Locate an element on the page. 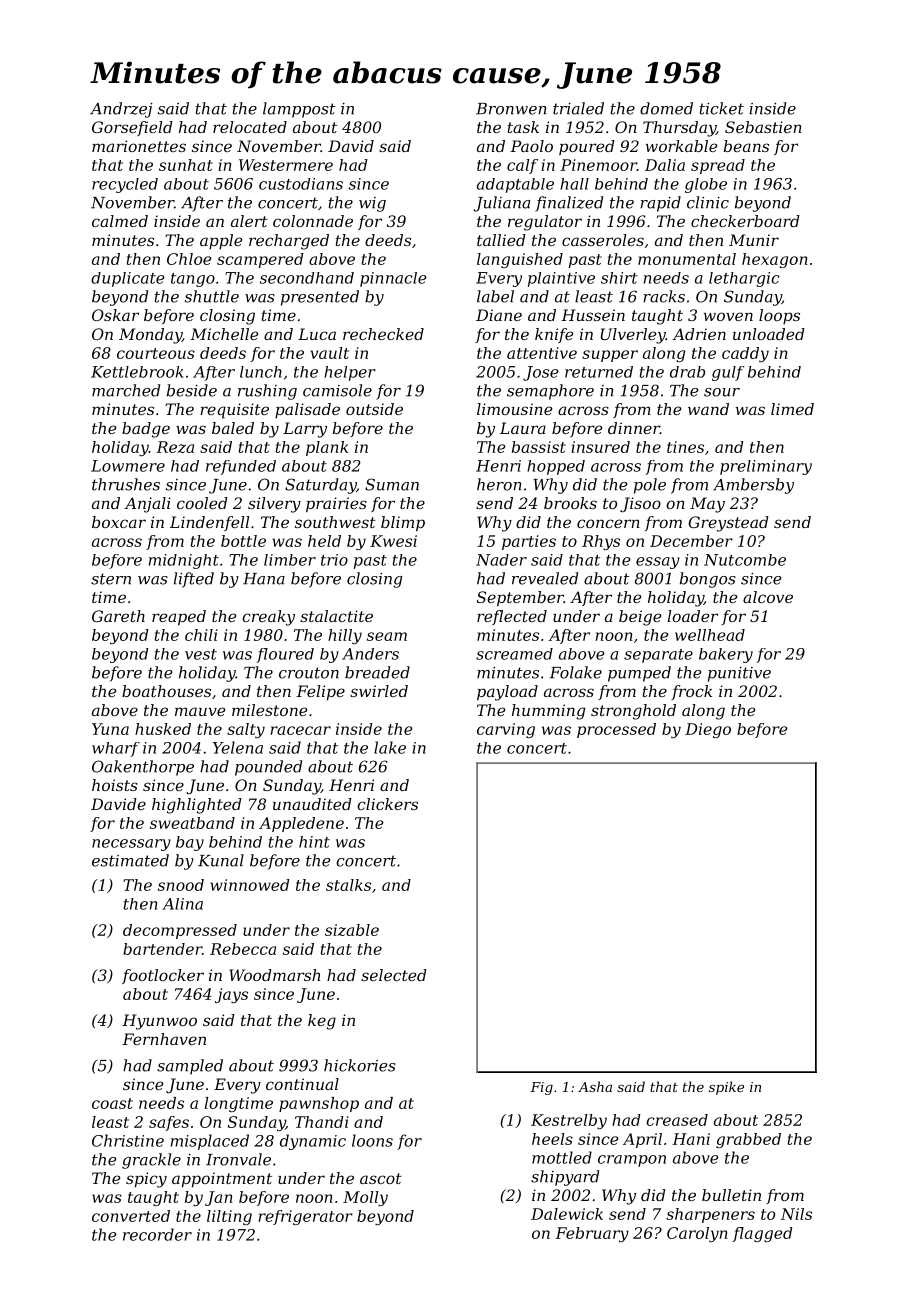 This page has height=1316, width=908. Ambersby is located at coordinates (753, 486).
